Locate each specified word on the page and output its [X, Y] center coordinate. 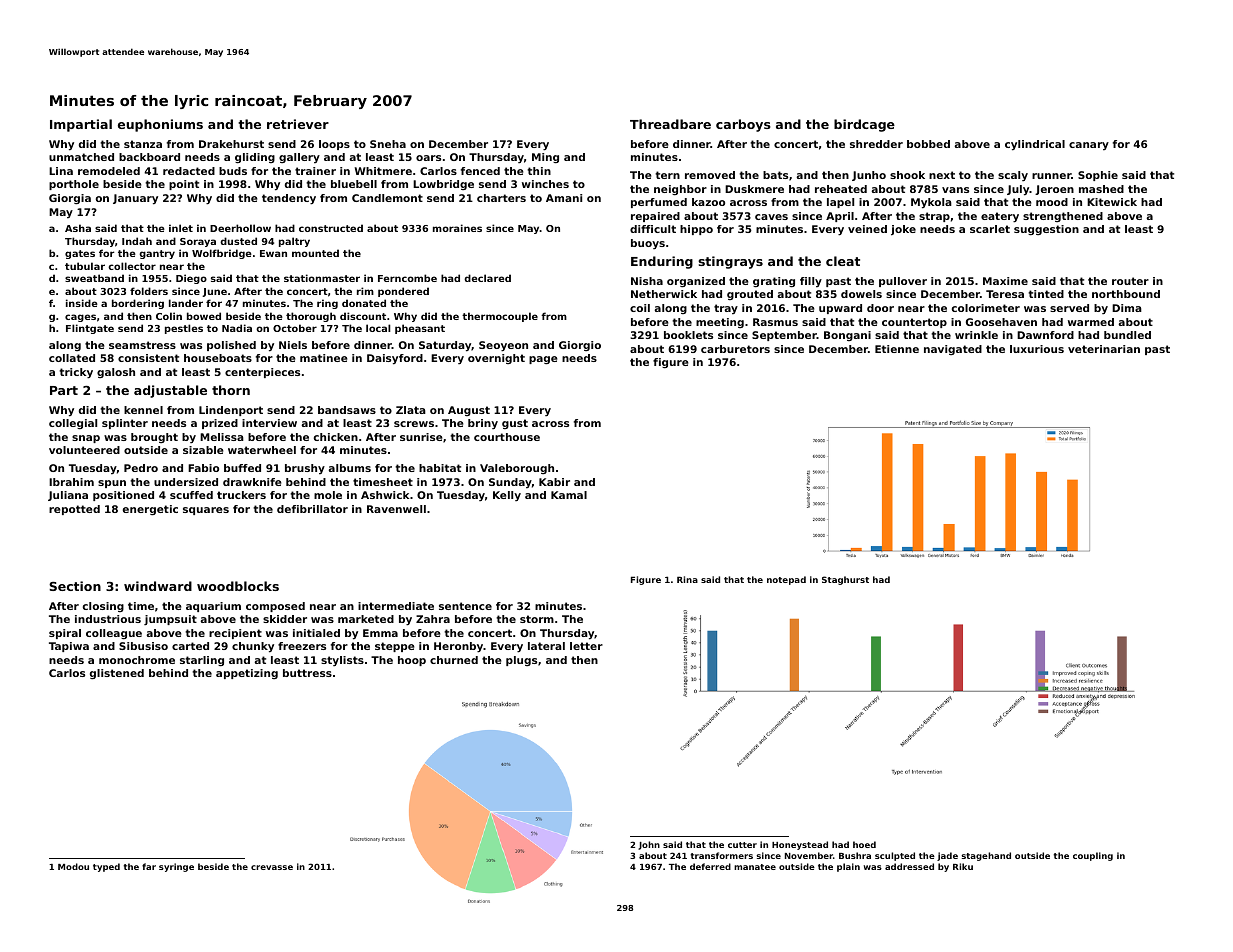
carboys [743, 125]
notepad [786, 580]
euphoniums [160, 125]
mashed [1101, 189]
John [649, 845]
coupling [1093, 856]
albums [350, 468]
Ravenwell [396, 509]
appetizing [247, 674]
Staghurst [845, 580]
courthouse [507, 437]
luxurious [1037, 349]
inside [82, 303]
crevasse [272, 867]
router [1130, 281]
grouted [750, 295]
